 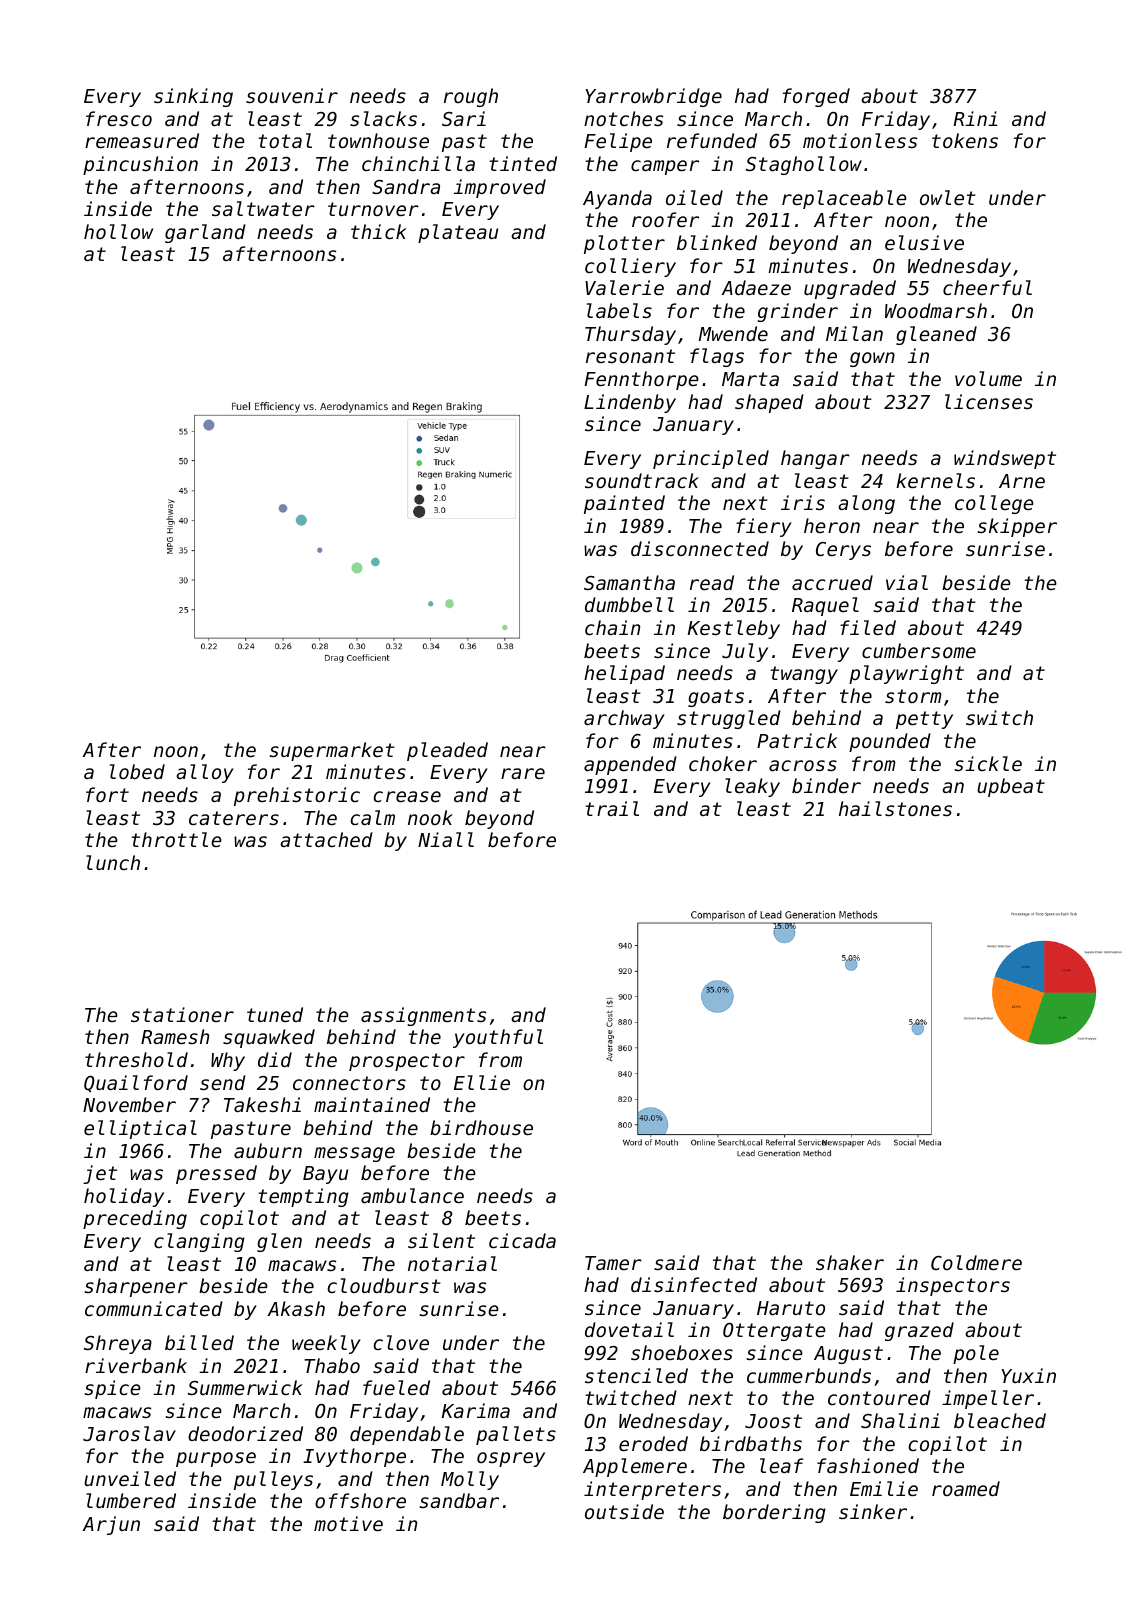 I want to click on college, so click(x=994, y=504).
